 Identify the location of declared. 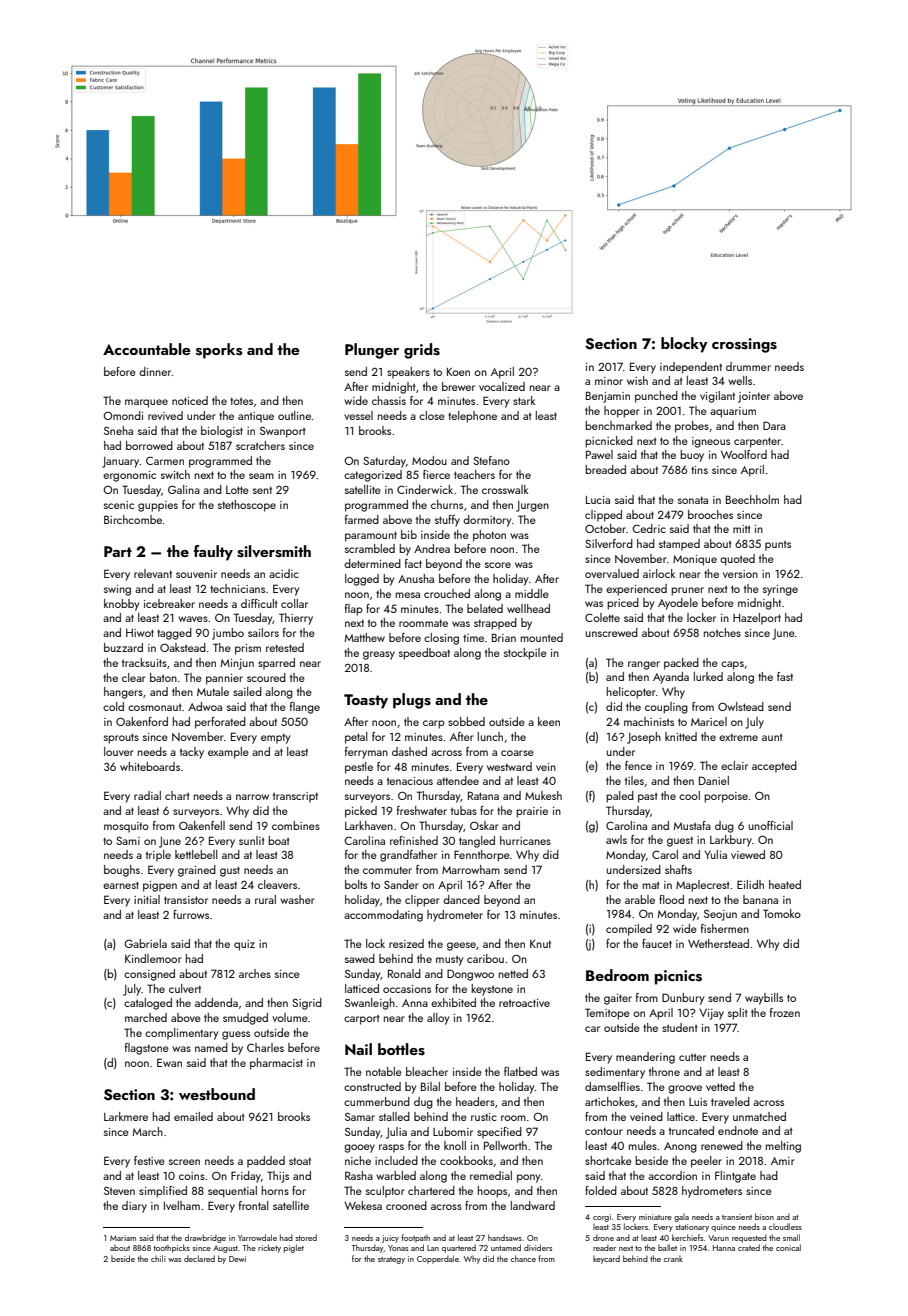
(199, 1258).
